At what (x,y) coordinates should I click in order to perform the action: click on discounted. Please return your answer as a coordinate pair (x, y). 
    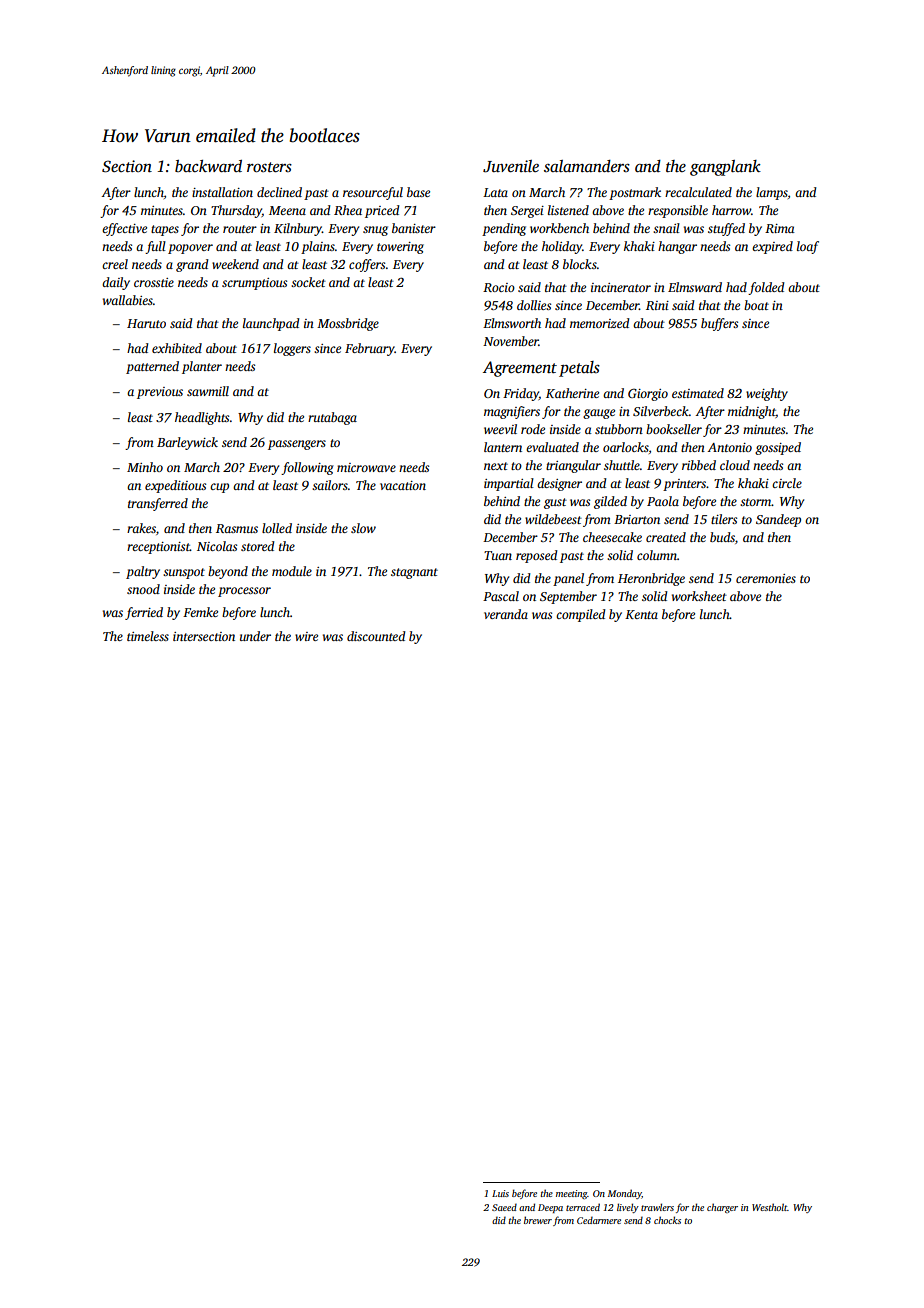
    Looking at the image, I should click on (376, 636).
